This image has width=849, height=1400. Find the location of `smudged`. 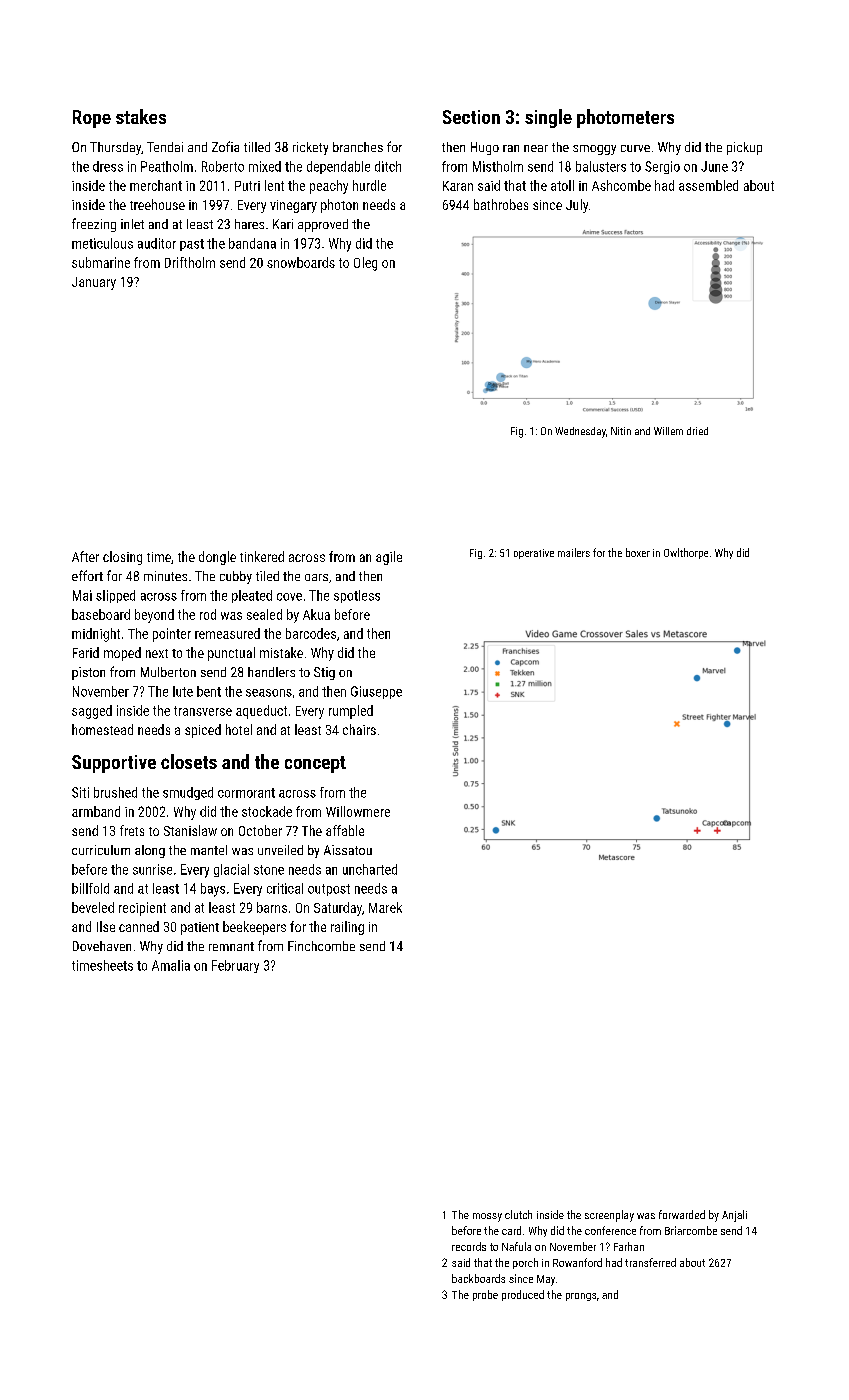

smudged is located at coordinates (188, 793).
